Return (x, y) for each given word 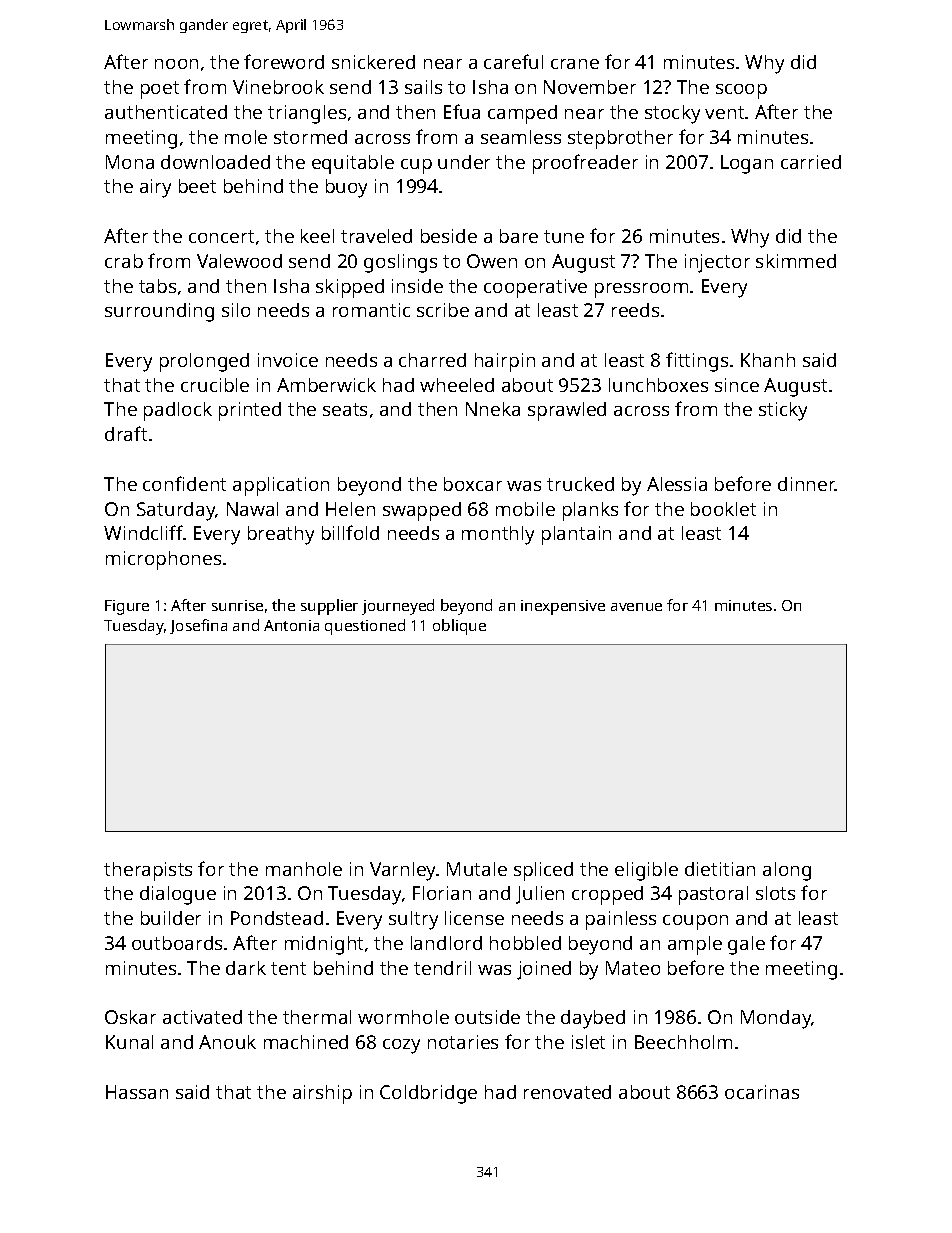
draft (126, 433)
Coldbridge (428, 1094)
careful (513, 61)
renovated (567, 1092)
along (787, 871)
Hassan (137, 1092)
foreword (284, 61)
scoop (741, 91)
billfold (350, 532)
